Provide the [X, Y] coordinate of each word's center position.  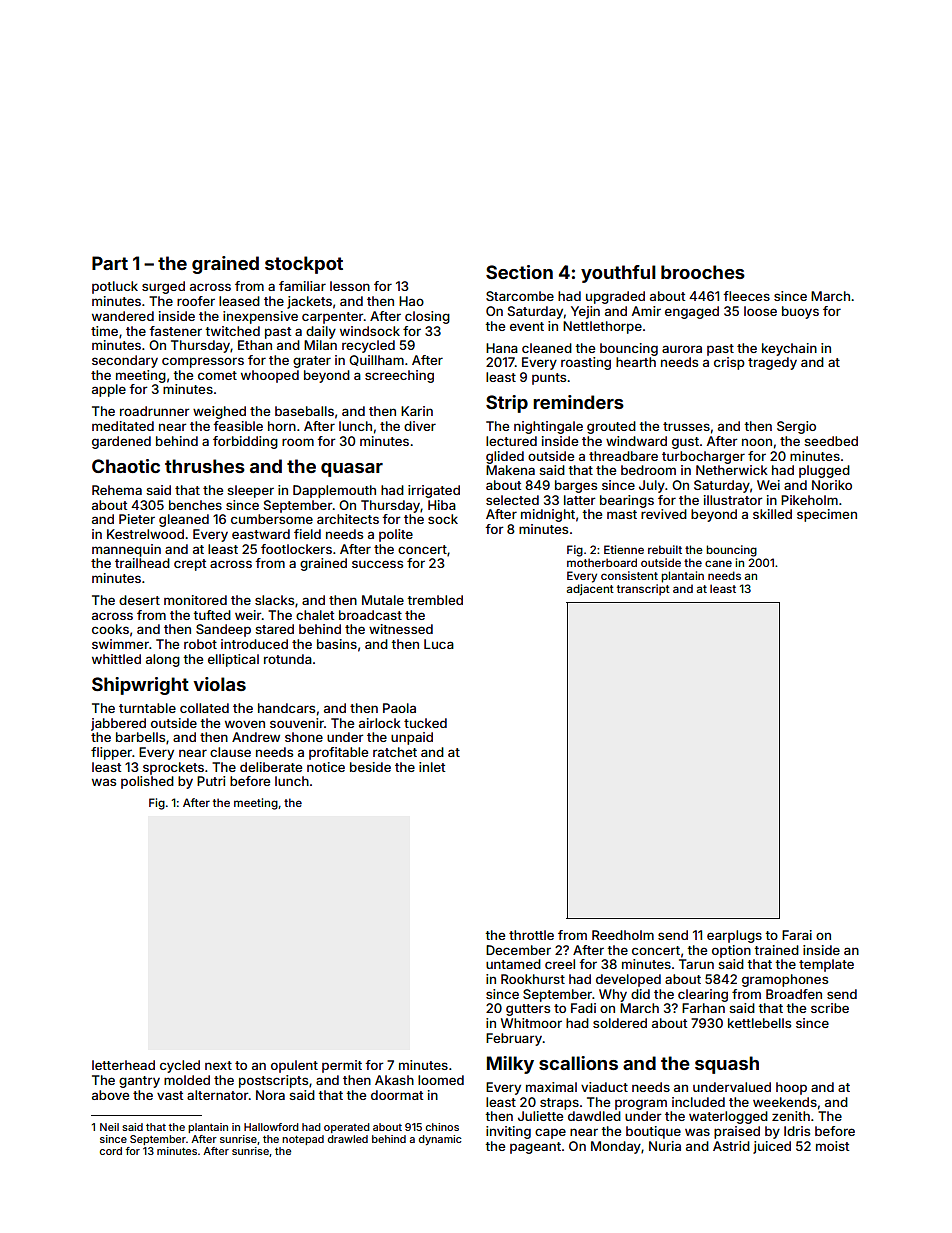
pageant [535, 1148]
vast [170, 1095]
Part [110, 263]
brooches [703, 272]
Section [519, 272]
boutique [653, 1132]
